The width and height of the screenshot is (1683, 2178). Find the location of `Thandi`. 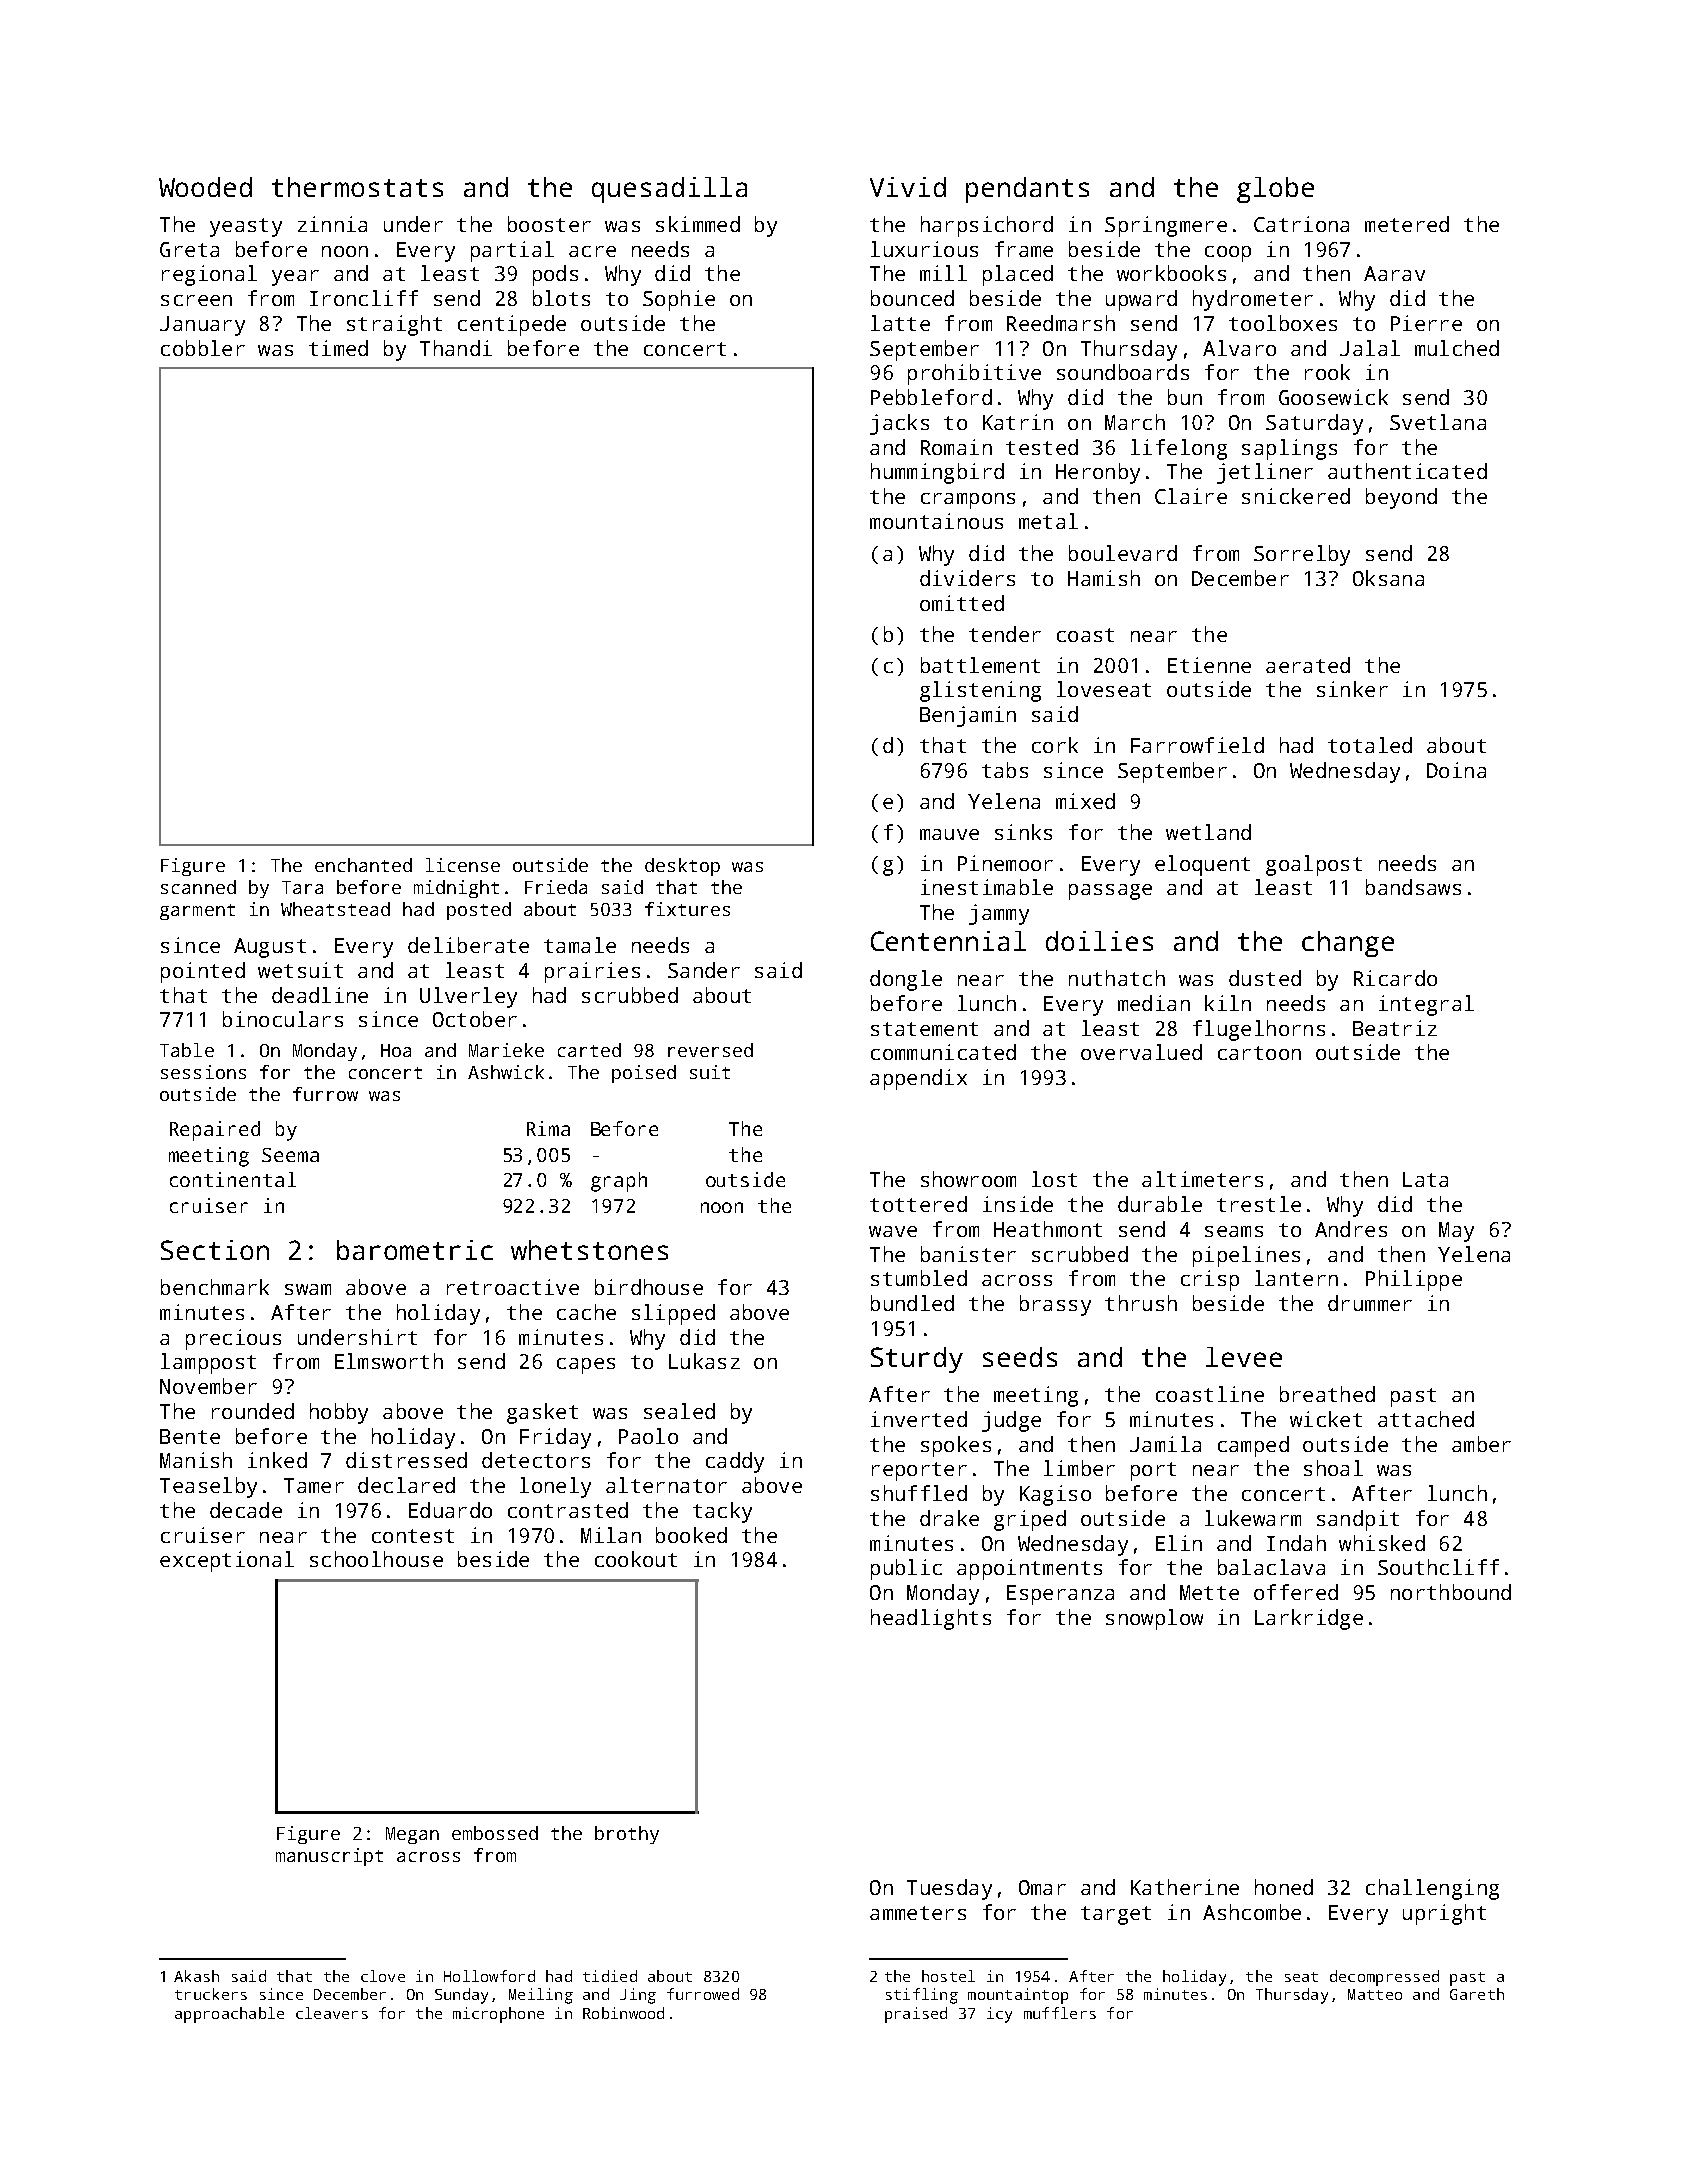

Thandi is located at coordinates (456, 348).
